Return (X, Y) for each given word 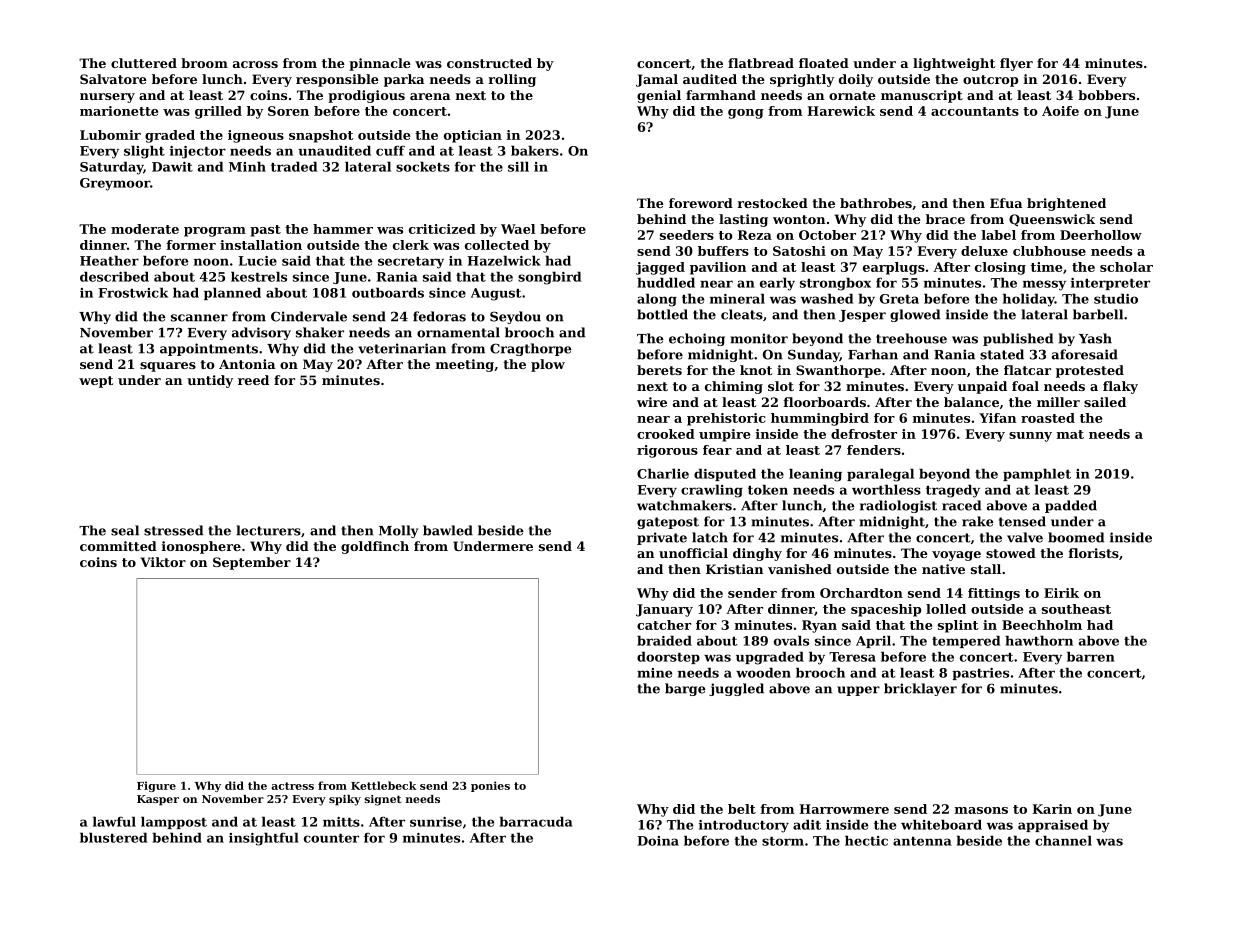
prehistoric (726, 419)
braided (664, 640)
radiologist (898, 506)
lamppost (174, 822)
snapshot (321, 136)
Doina (658, 841)
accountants (975, 111)
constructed (489, 63)
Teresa (852, 657)
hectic (866, 840)
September (252, 563)
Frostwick (133, 292)
